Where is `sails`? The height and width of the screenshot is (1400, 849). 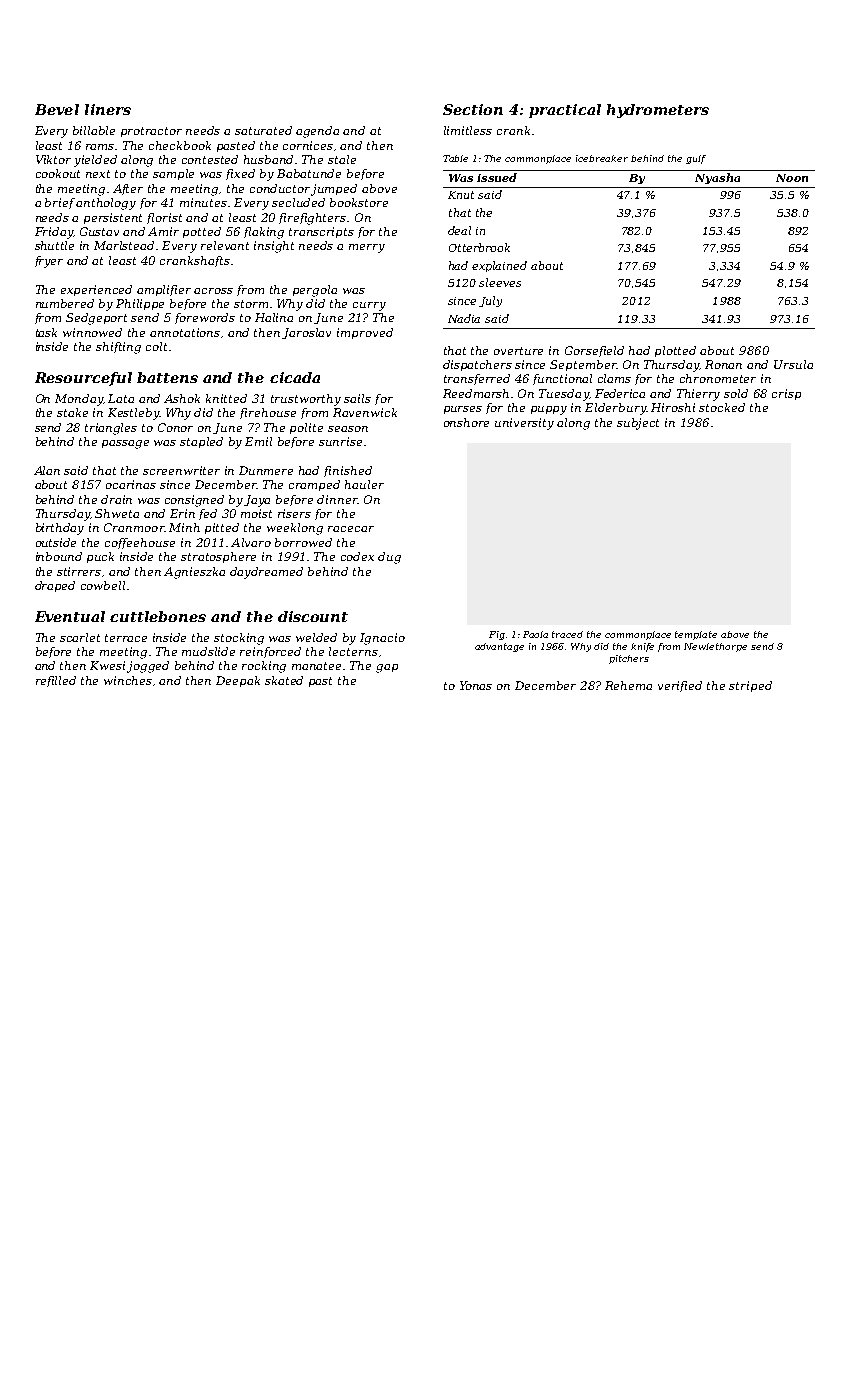
sails is located at coordinates (357, 398).
